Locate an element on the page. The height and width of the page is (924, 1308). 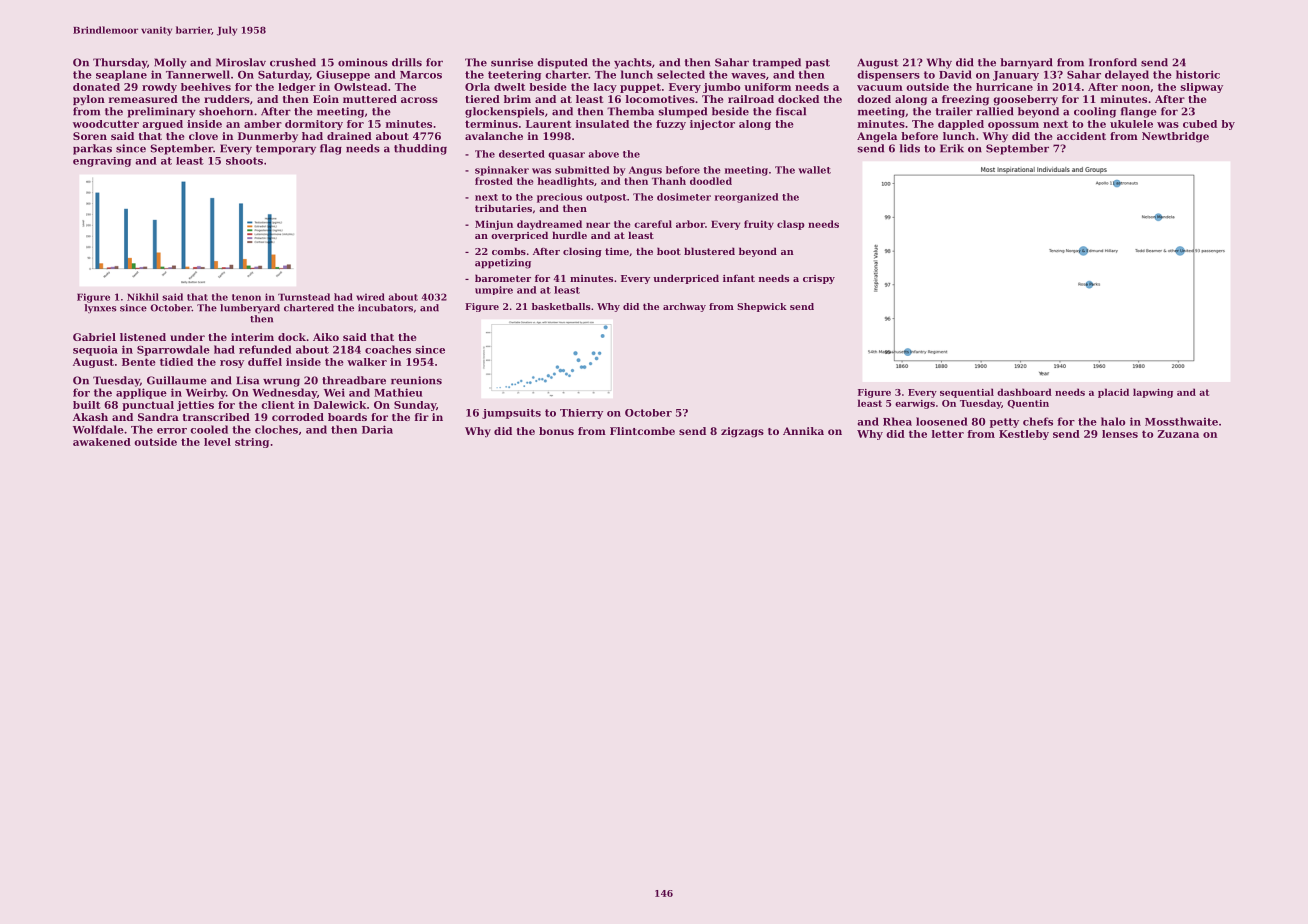
Shepwick is located at coordinates (762, 307).
